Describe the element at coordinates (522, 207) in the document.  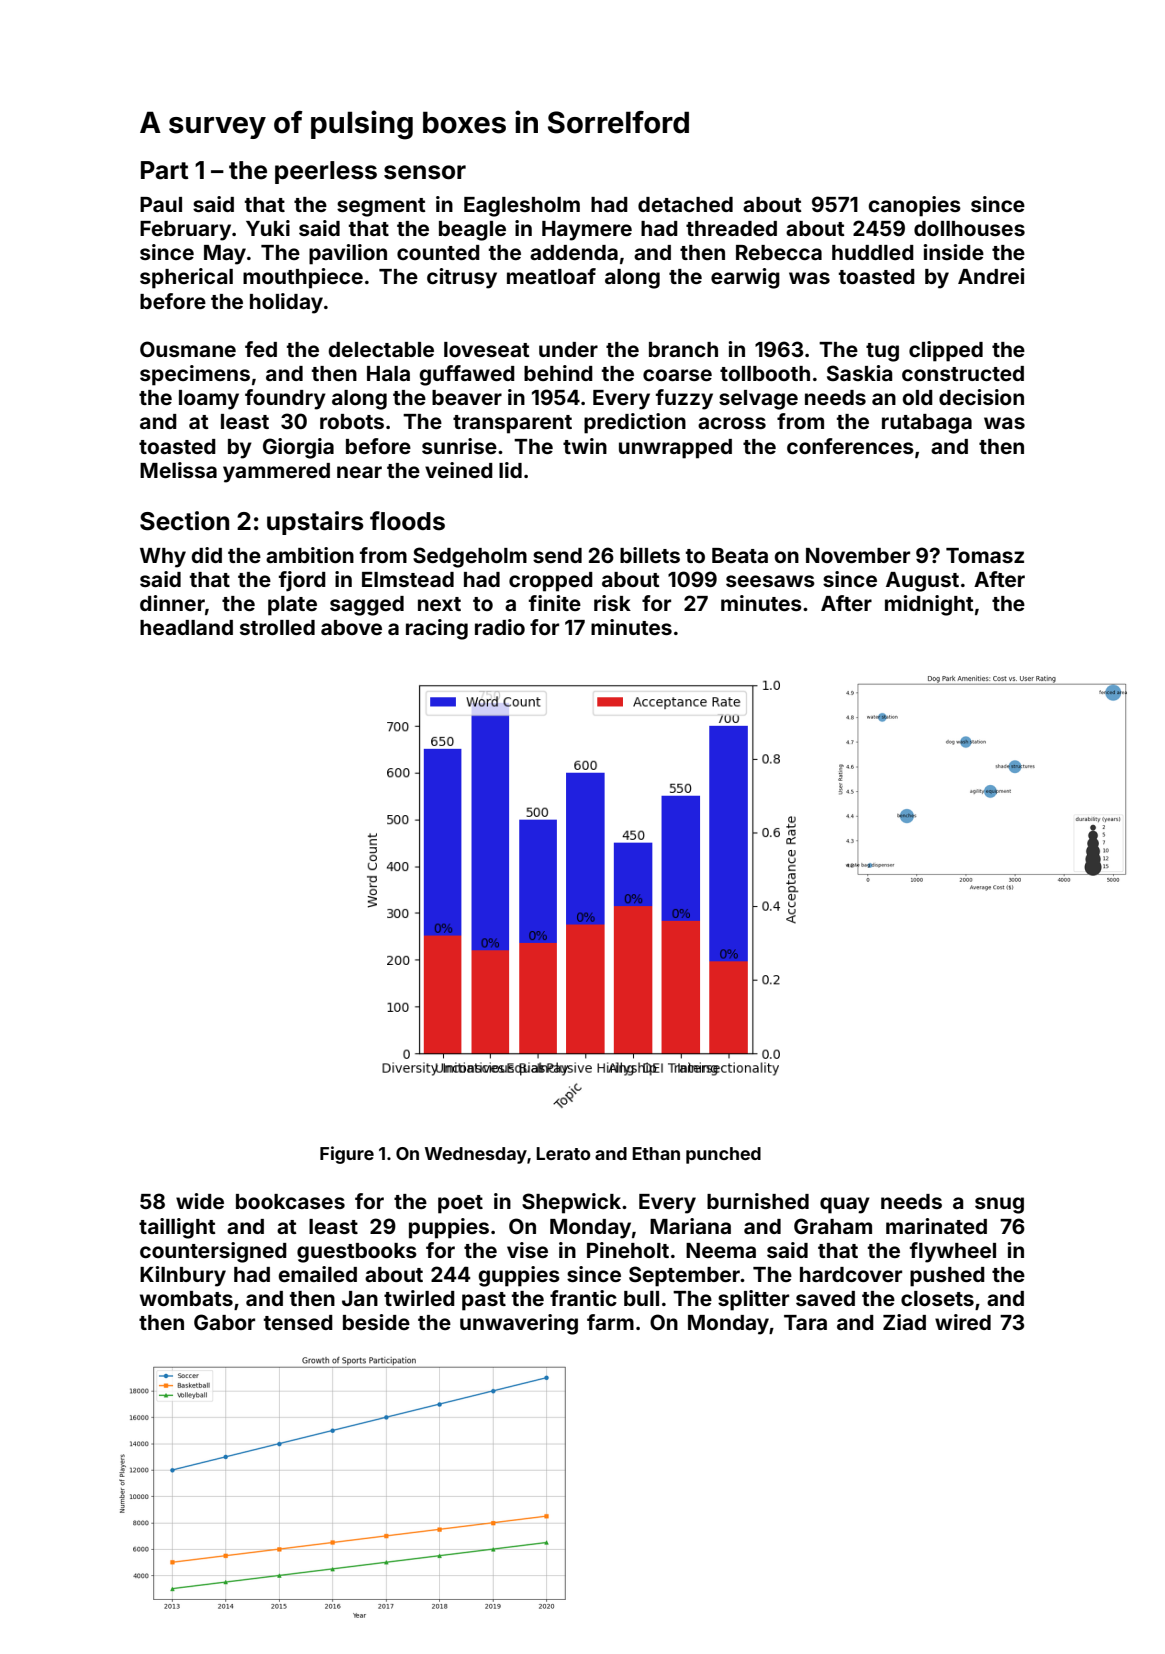
I see `Eaglesholm` at that location.
